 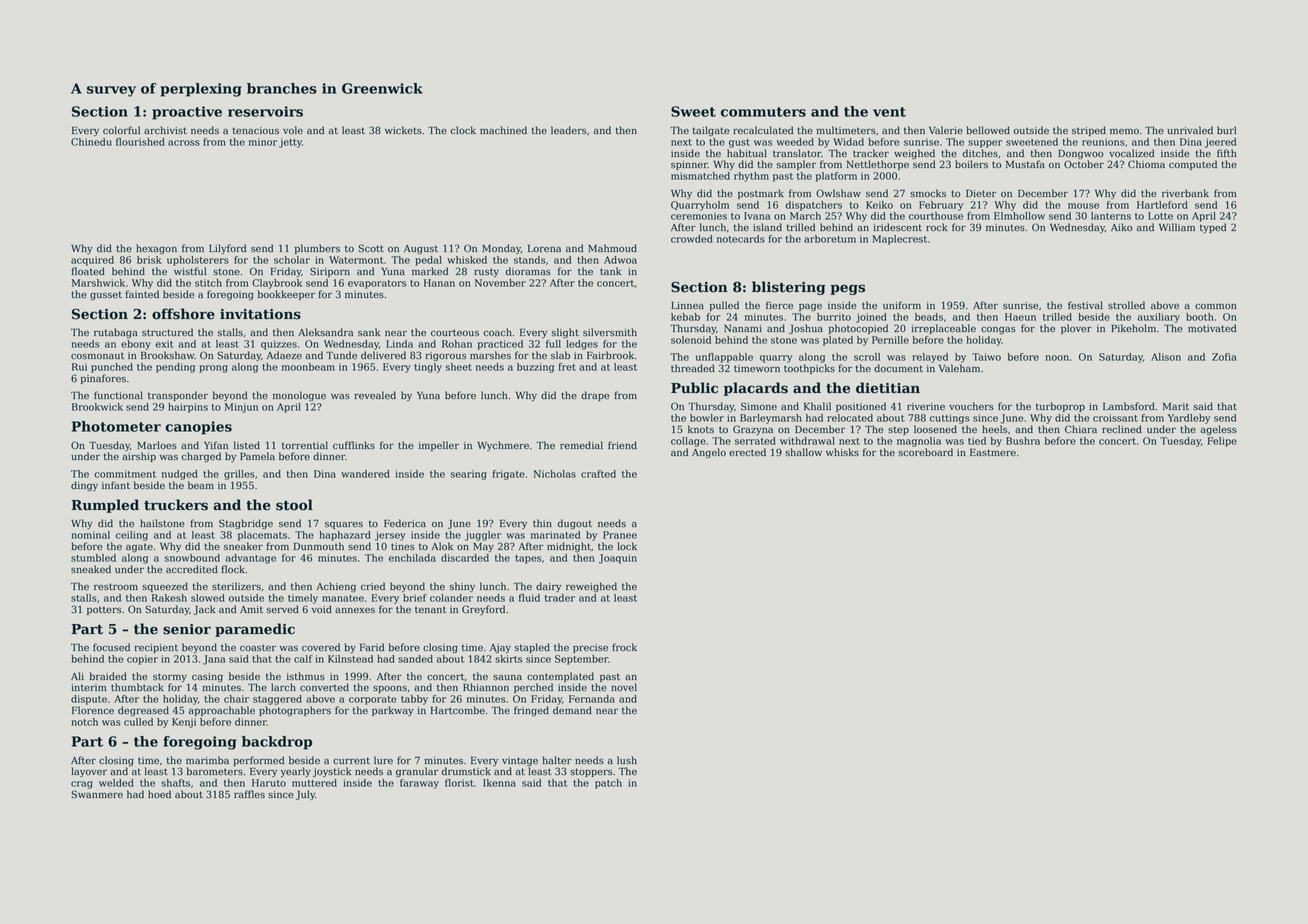 I want to click on Chinedu, so click(x=91, y=142).
